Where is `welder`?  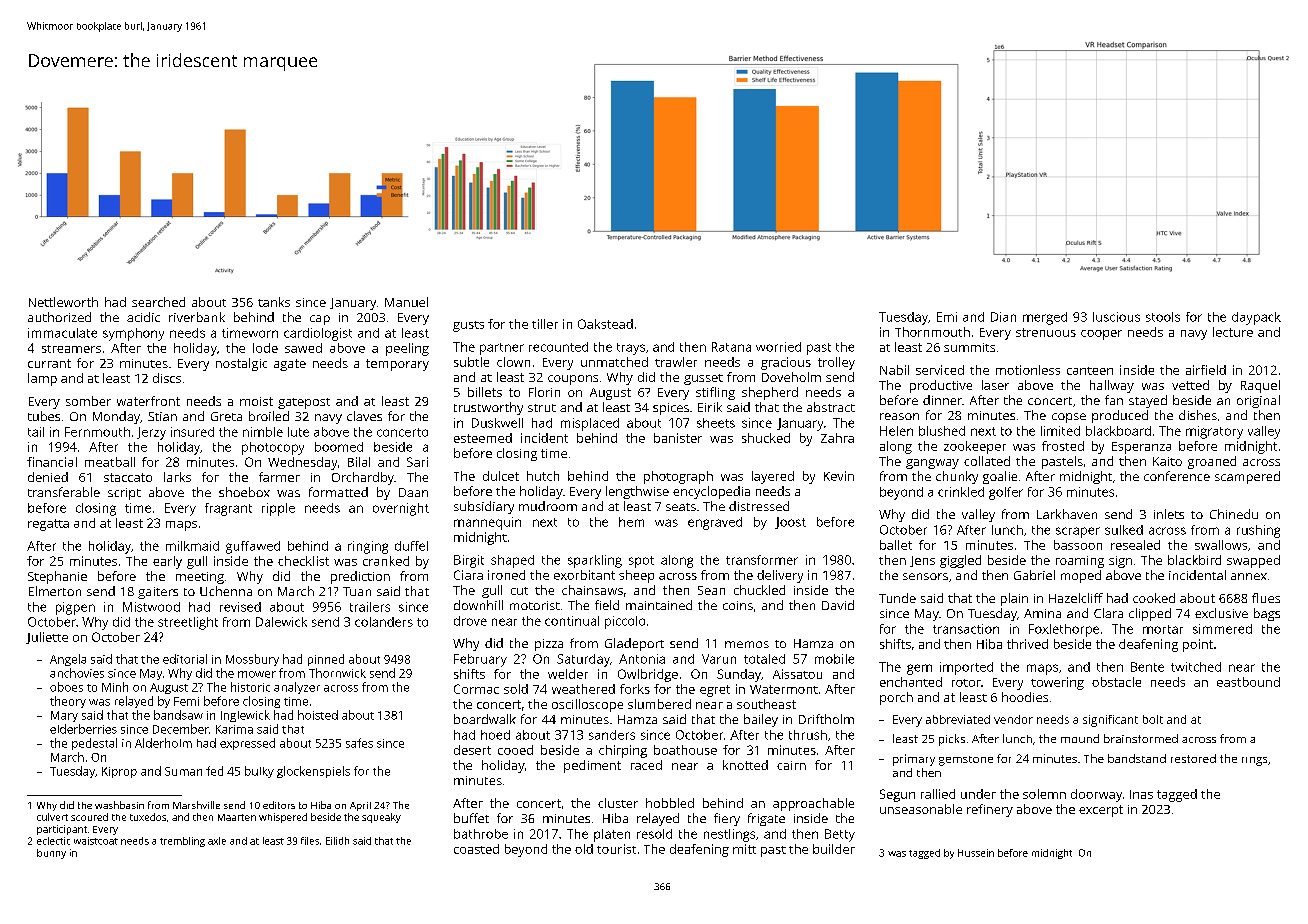 welder is located at coordinates (568, 674).
